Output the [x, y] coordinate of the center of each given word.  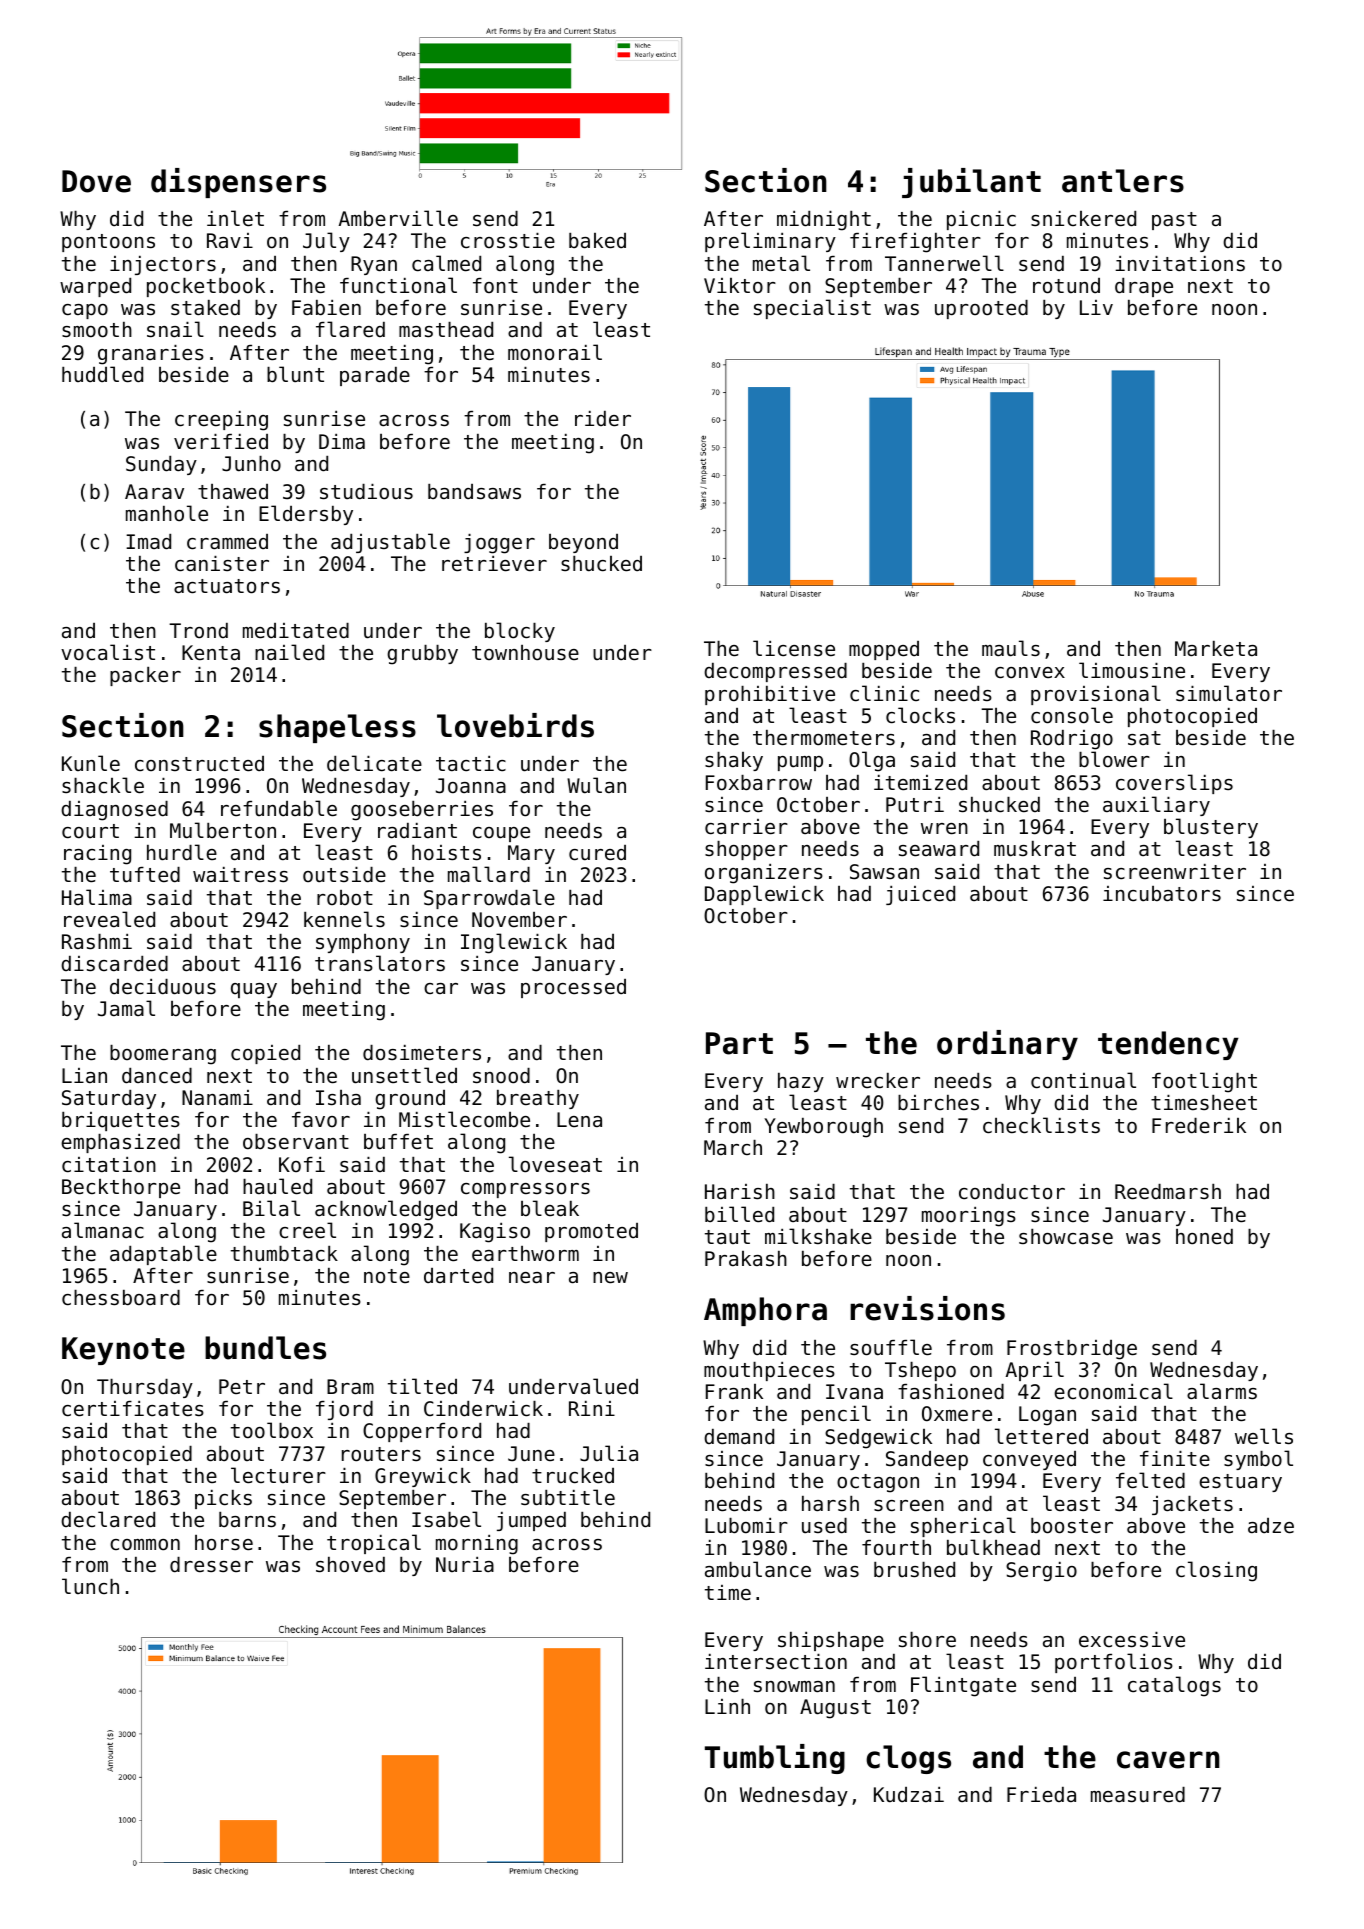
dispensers [238, 183]
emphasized [120, 1143]
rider [603, 419]
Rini [592, 1408]
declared [108, 1519]
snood [501, 1076]
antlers [1123, 181]
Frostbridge [1072, 1350]
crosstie [508, 241]
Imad [148, 542]
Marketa [1216, 648]
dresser [211, 1565]
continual [1083, 1080]
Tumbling [775, 1759]
